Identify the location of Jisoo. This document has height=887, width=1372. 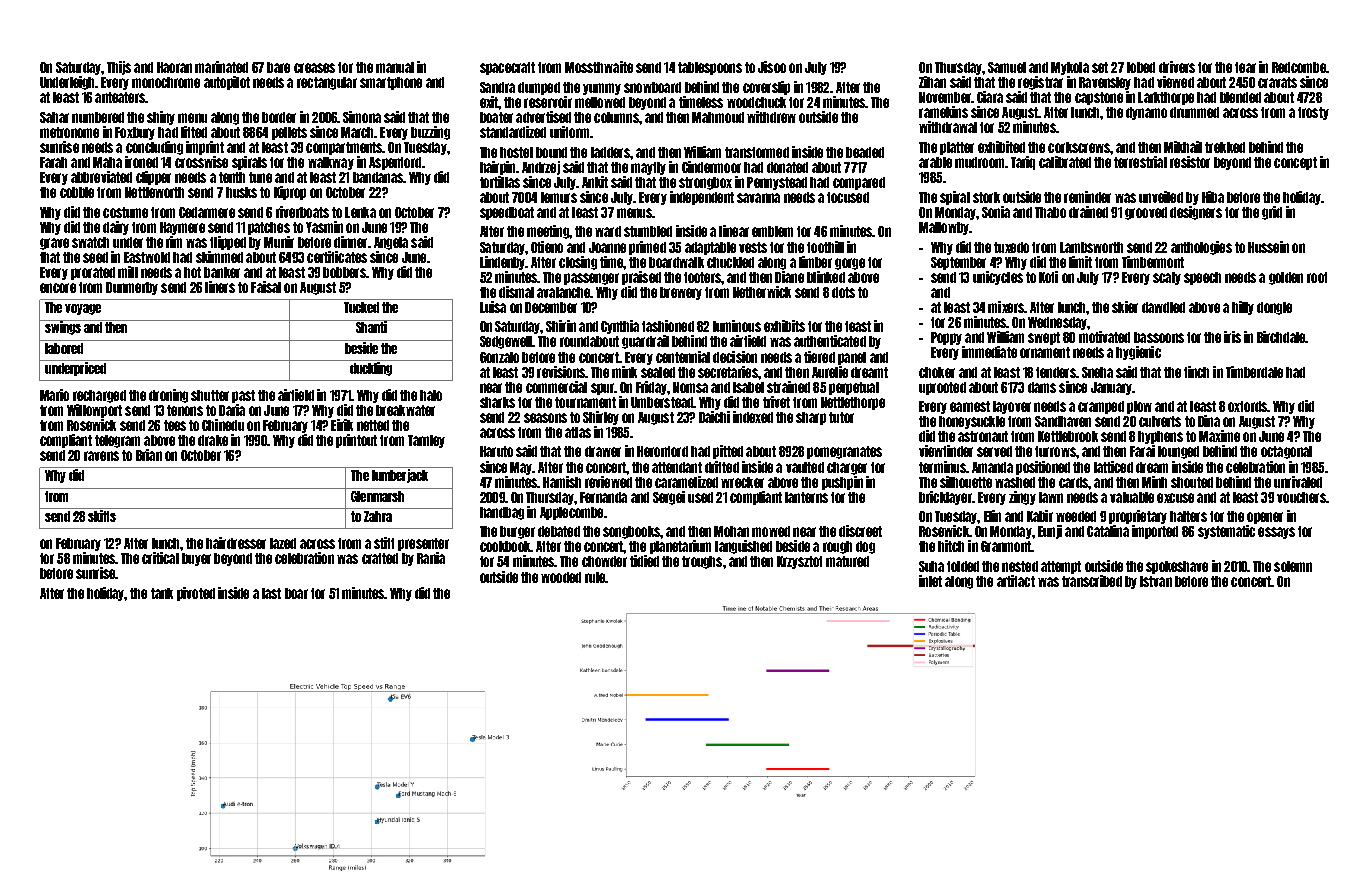
(772, 67).
